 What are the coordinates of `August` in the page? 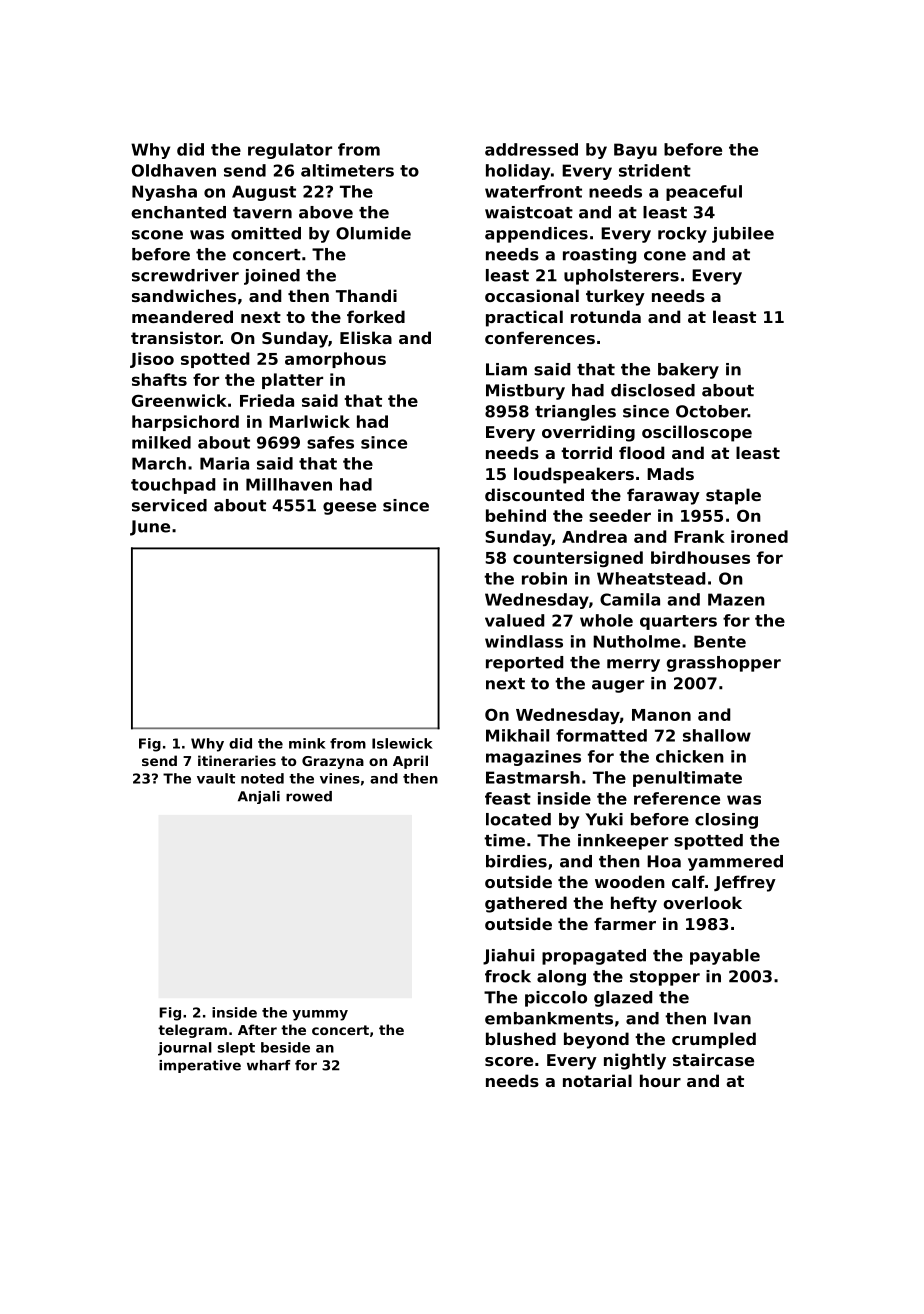 It's located at (264, 193).
